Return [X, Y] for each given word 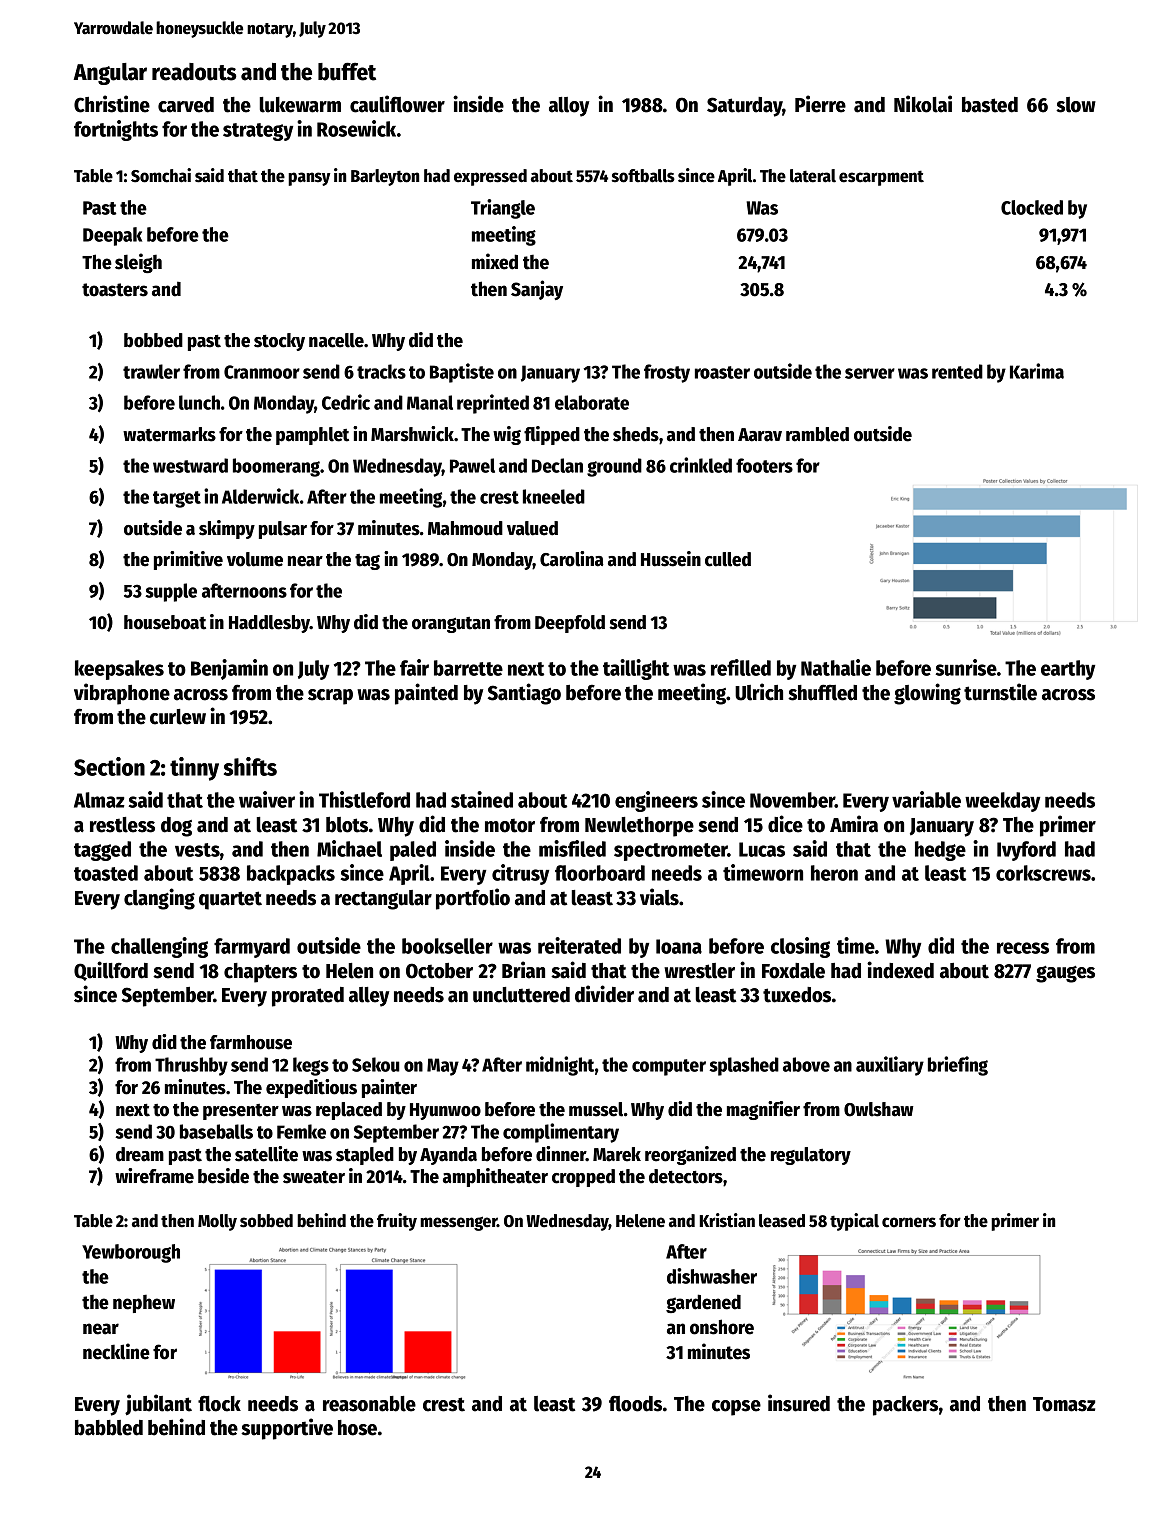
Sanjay [537, 290]
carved [186, 105]
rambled [817, 434]
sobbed [266, 1221]
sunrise [966, 667]
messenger [458, 1223]
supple [171, 592]
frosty [667, 373]
